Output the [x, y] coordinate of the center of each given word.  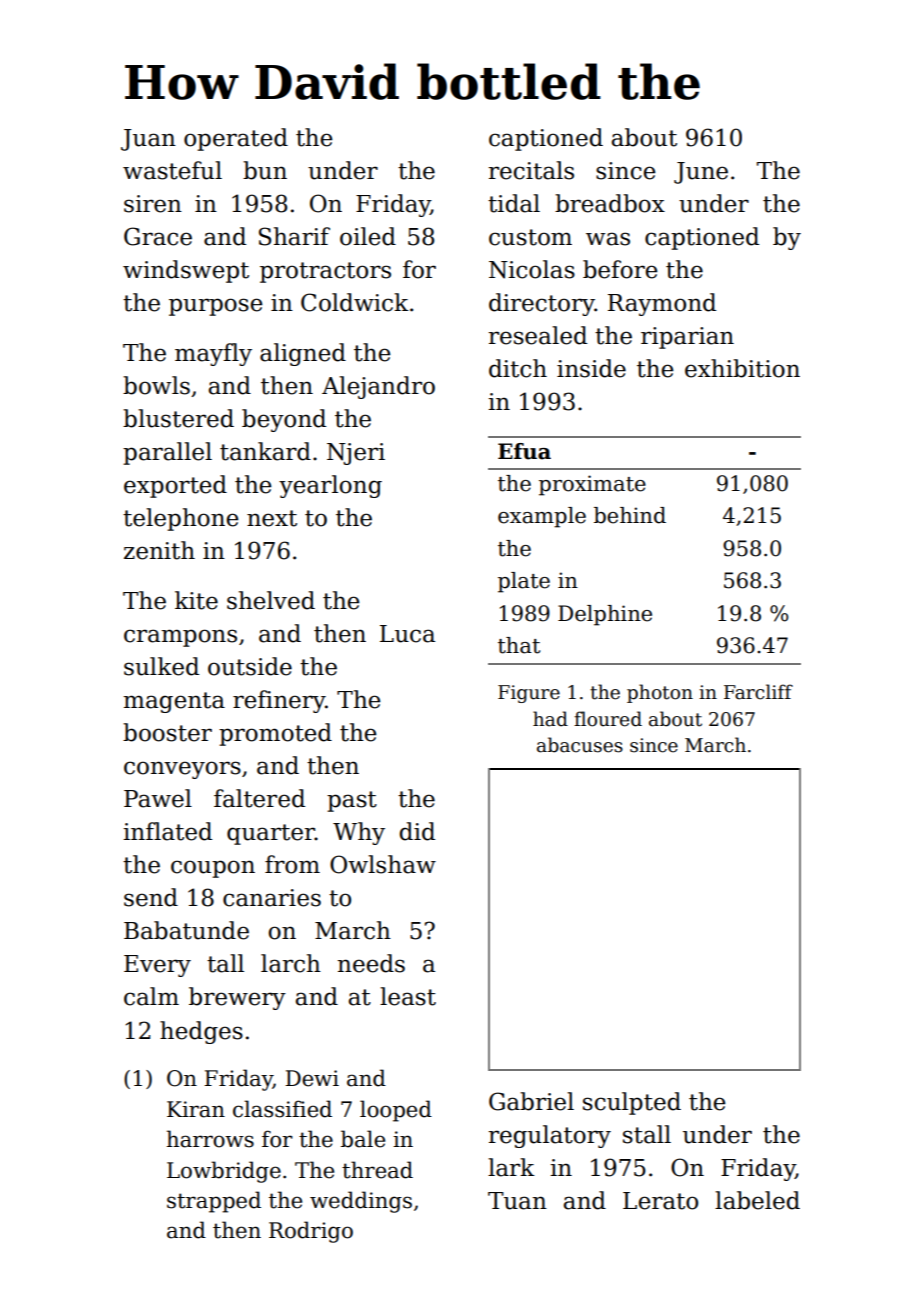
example [542, 517]
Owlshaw [383, 864]
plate [524, 582]
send [151, 897]
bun [265, 170]
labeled [757, 1200]
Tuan [517, 1201]
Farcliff [758, 692]
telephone [180, 519]
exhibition [742, 368]
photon [660, 693]
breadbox [610, 203]
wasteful [172, 170]
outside [250, 666]
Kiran [196, 1109]
